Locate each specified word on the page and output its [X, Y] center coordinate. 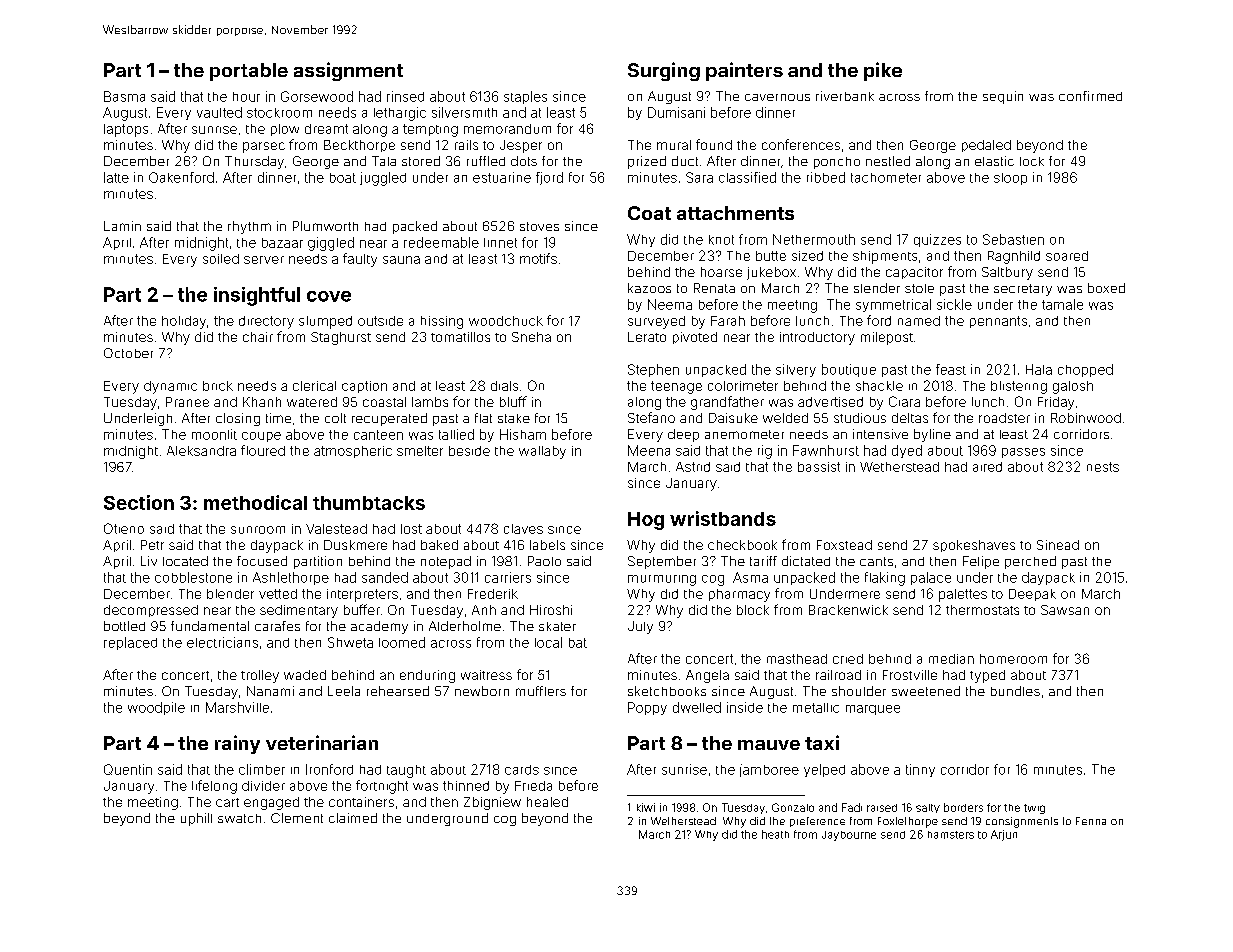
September [662, 562]
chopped [1085, 370]
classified [747, 177]
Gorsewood [317, 96]
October [128, 353]
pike [883, 71]
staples [525, 97]
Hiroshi [551, 610]
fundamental [210, 626]
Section [139, 502]
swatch [239, 818]
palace [931, 578]
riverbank [845, 96]
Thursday [254, 162]
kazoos [649, 288]
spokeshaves [974, 546]
